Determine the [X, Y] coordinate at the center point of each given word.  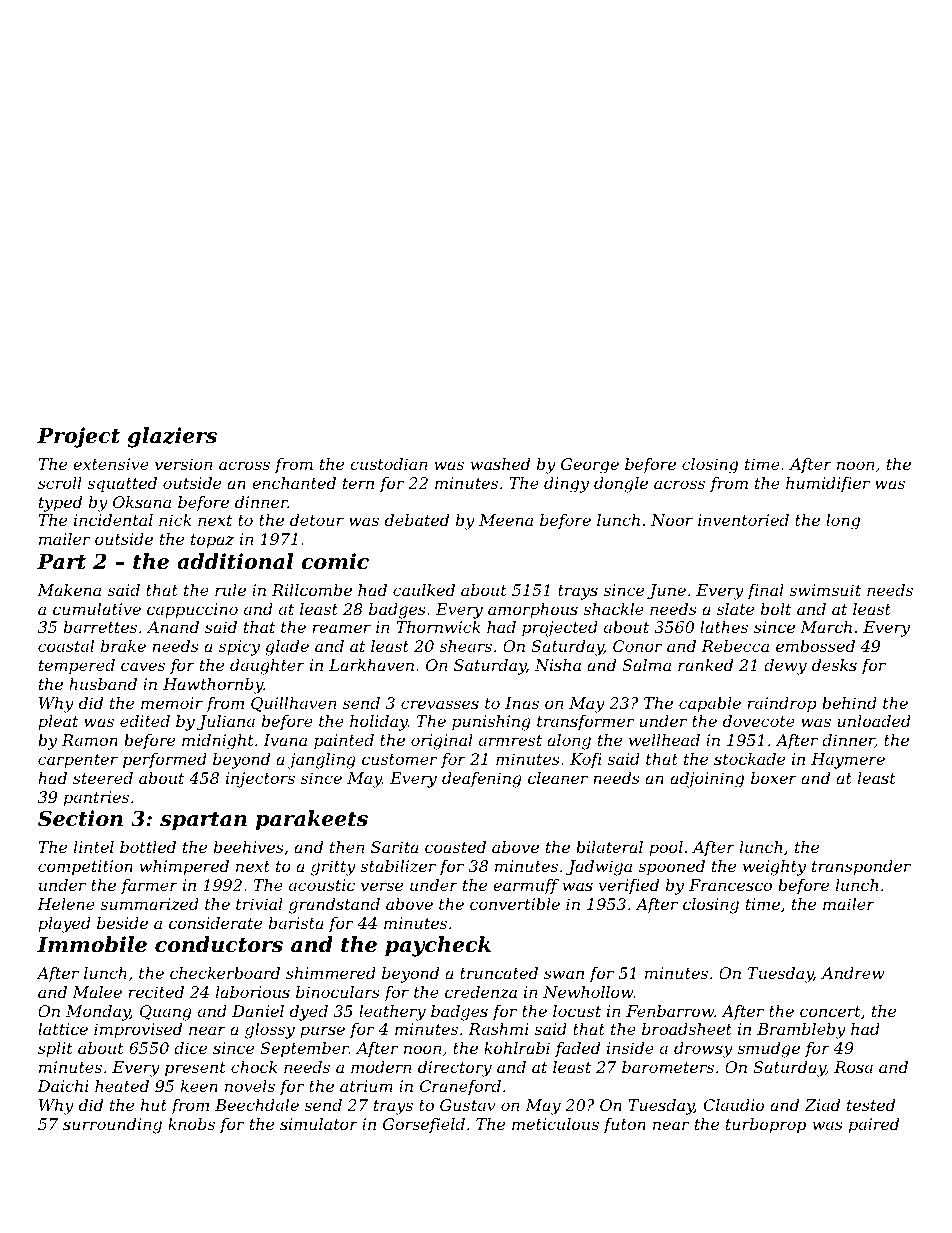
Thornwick [438, 627]
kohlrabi [517, 1048]
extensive [111, 464]
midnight [218, 742]
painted [344, 741]
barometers [668, 1067]
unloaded [874, 721]
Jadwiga [599, 868]
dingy [566, 485]
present [195, 1069]
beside [122, 923]
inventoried [743, 520]
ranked [705, 665]
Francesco [730, 885]
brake [123, 646]
